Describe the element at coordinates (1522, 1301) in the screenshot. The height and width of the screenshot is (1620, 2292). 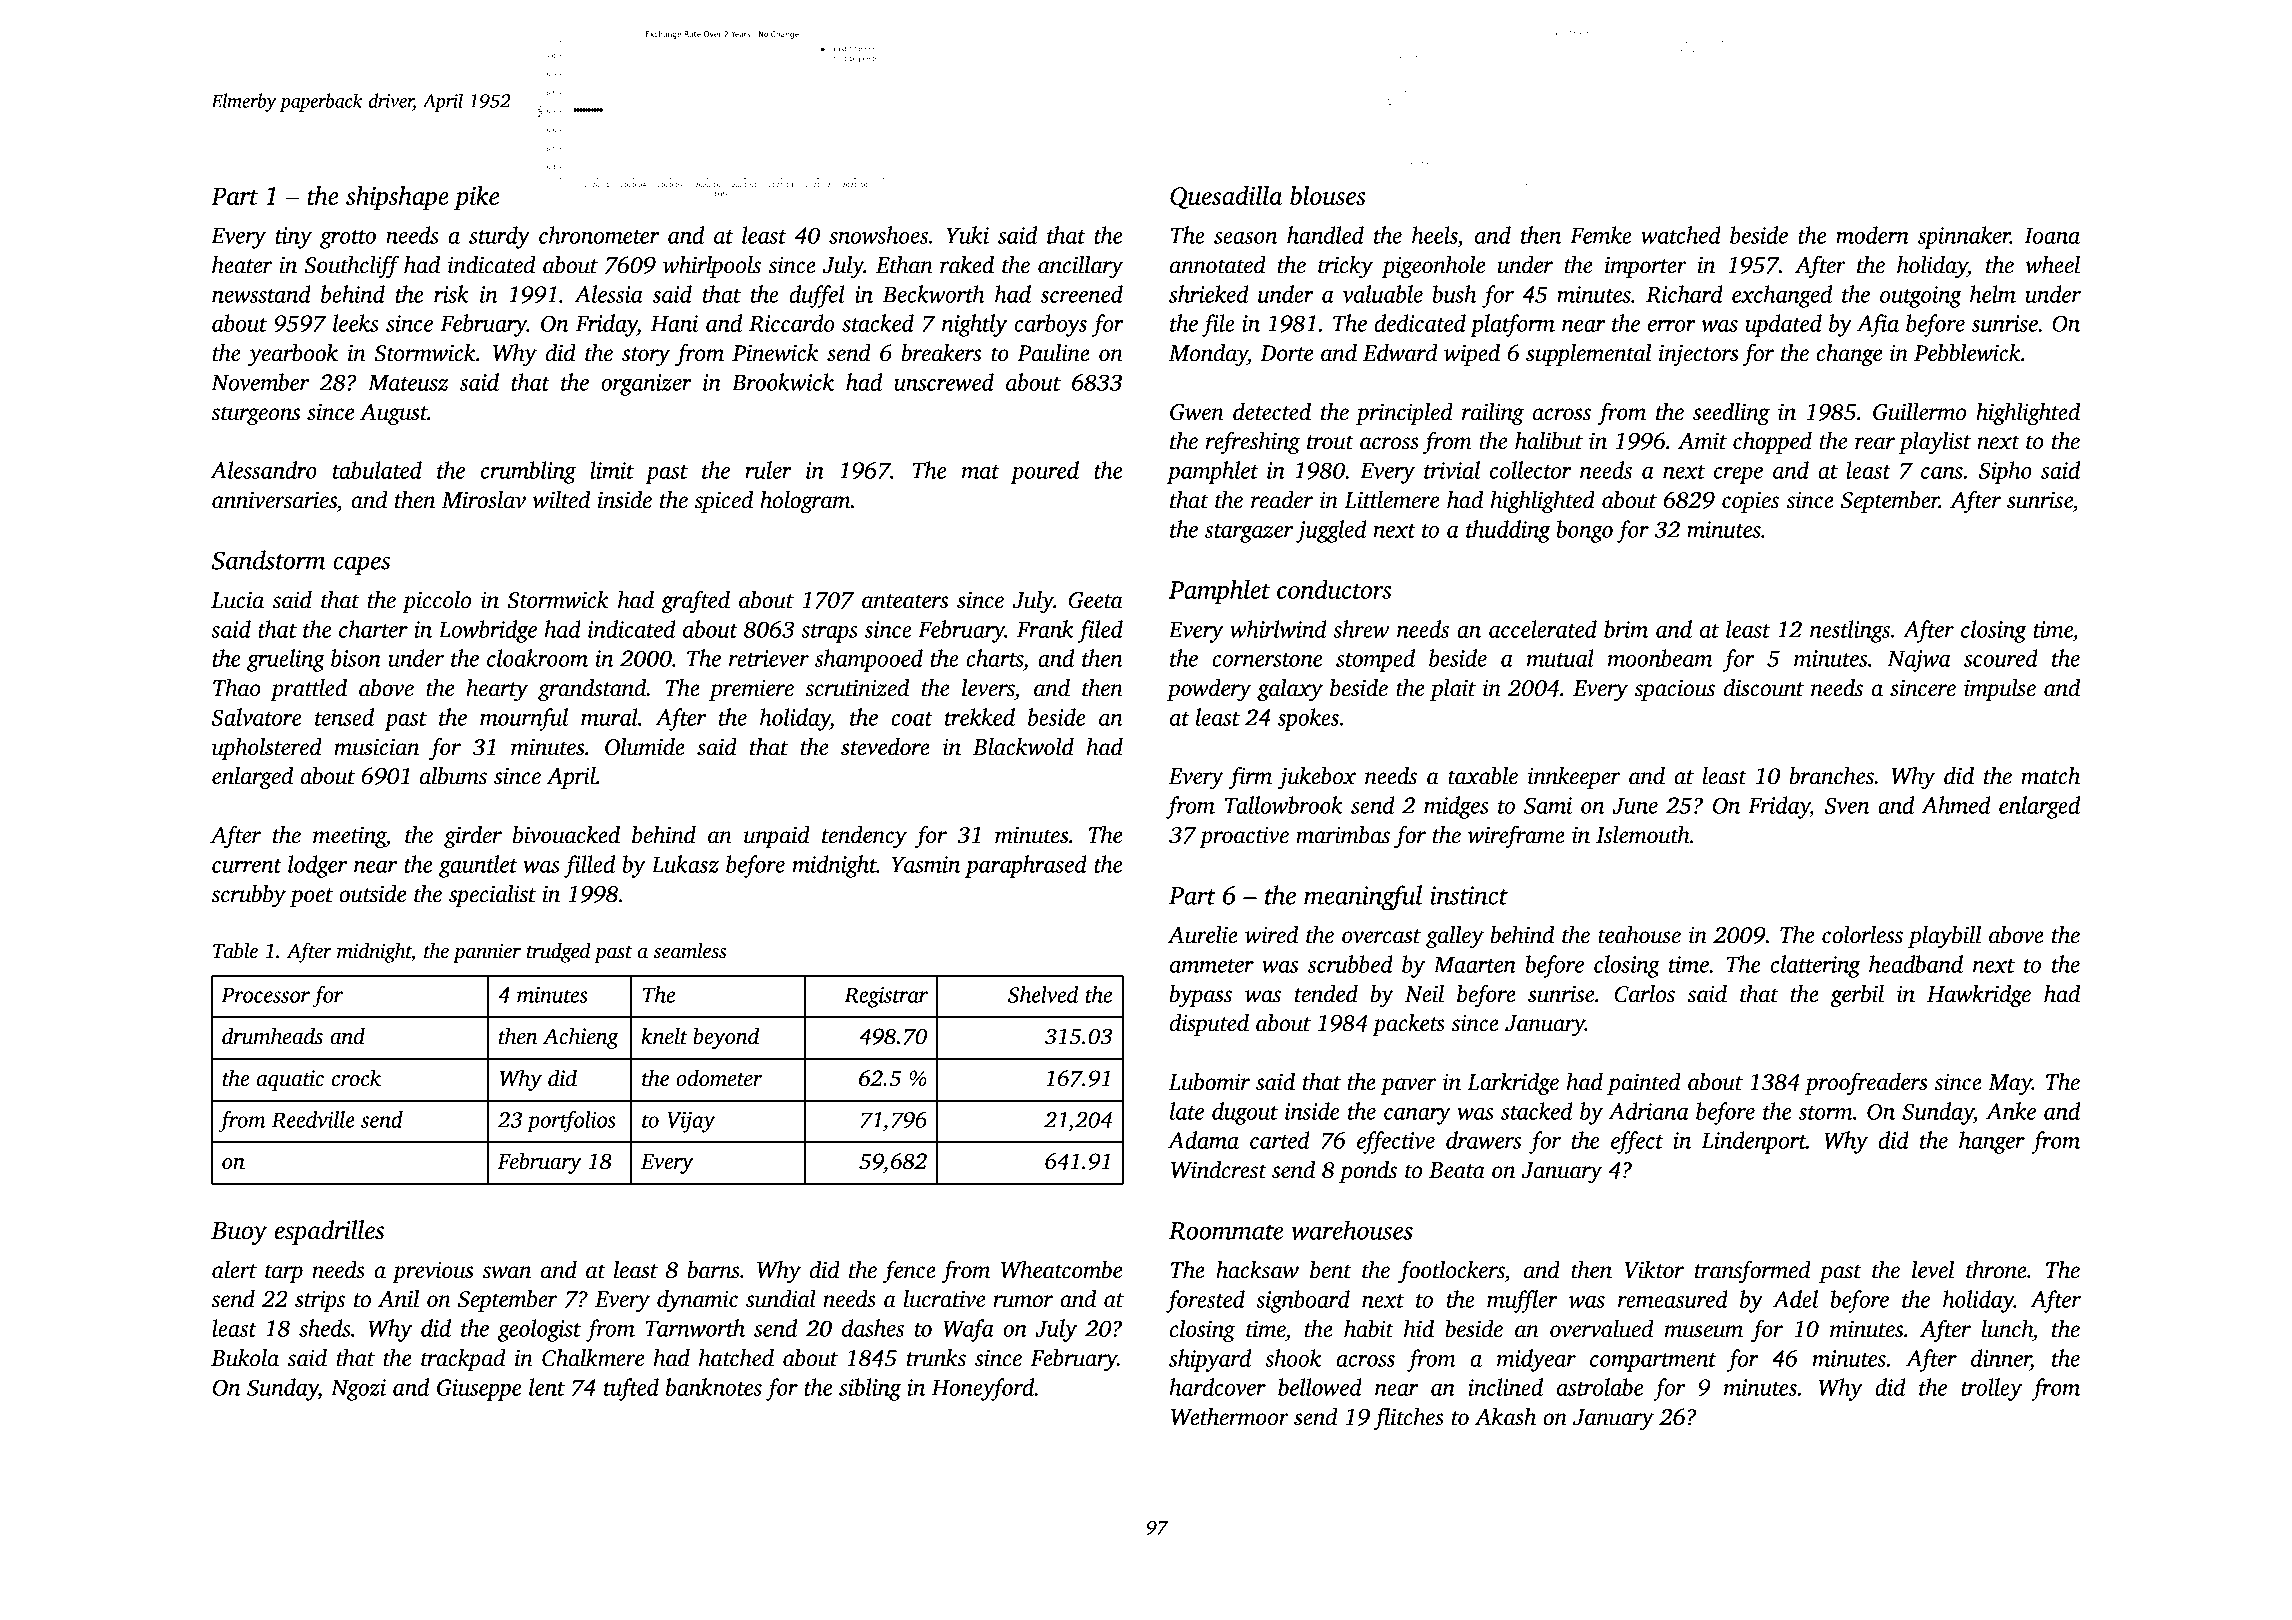
I see `muffler` at that location.
